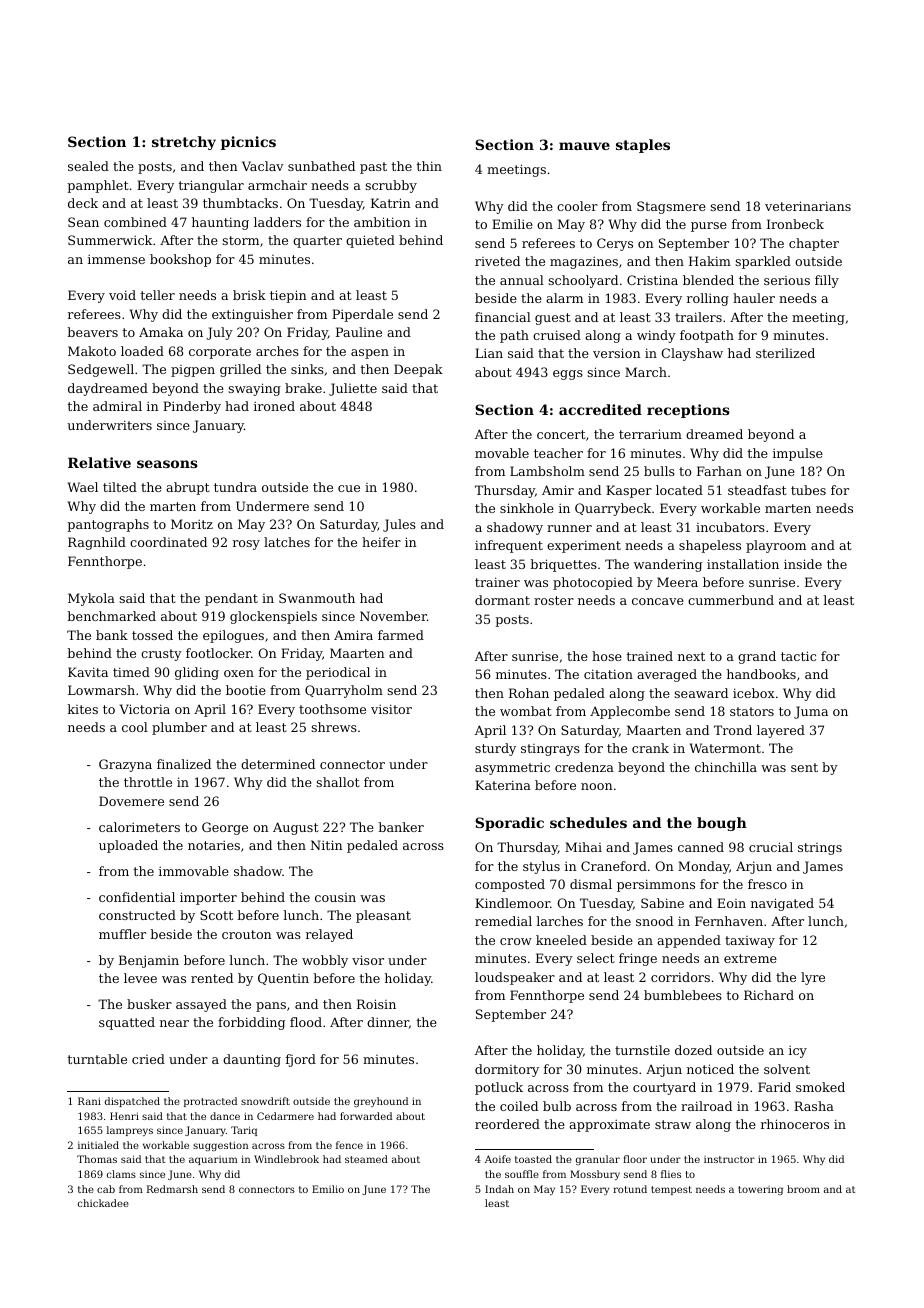  I want to click on loudspeaker, so click(515, 978).
